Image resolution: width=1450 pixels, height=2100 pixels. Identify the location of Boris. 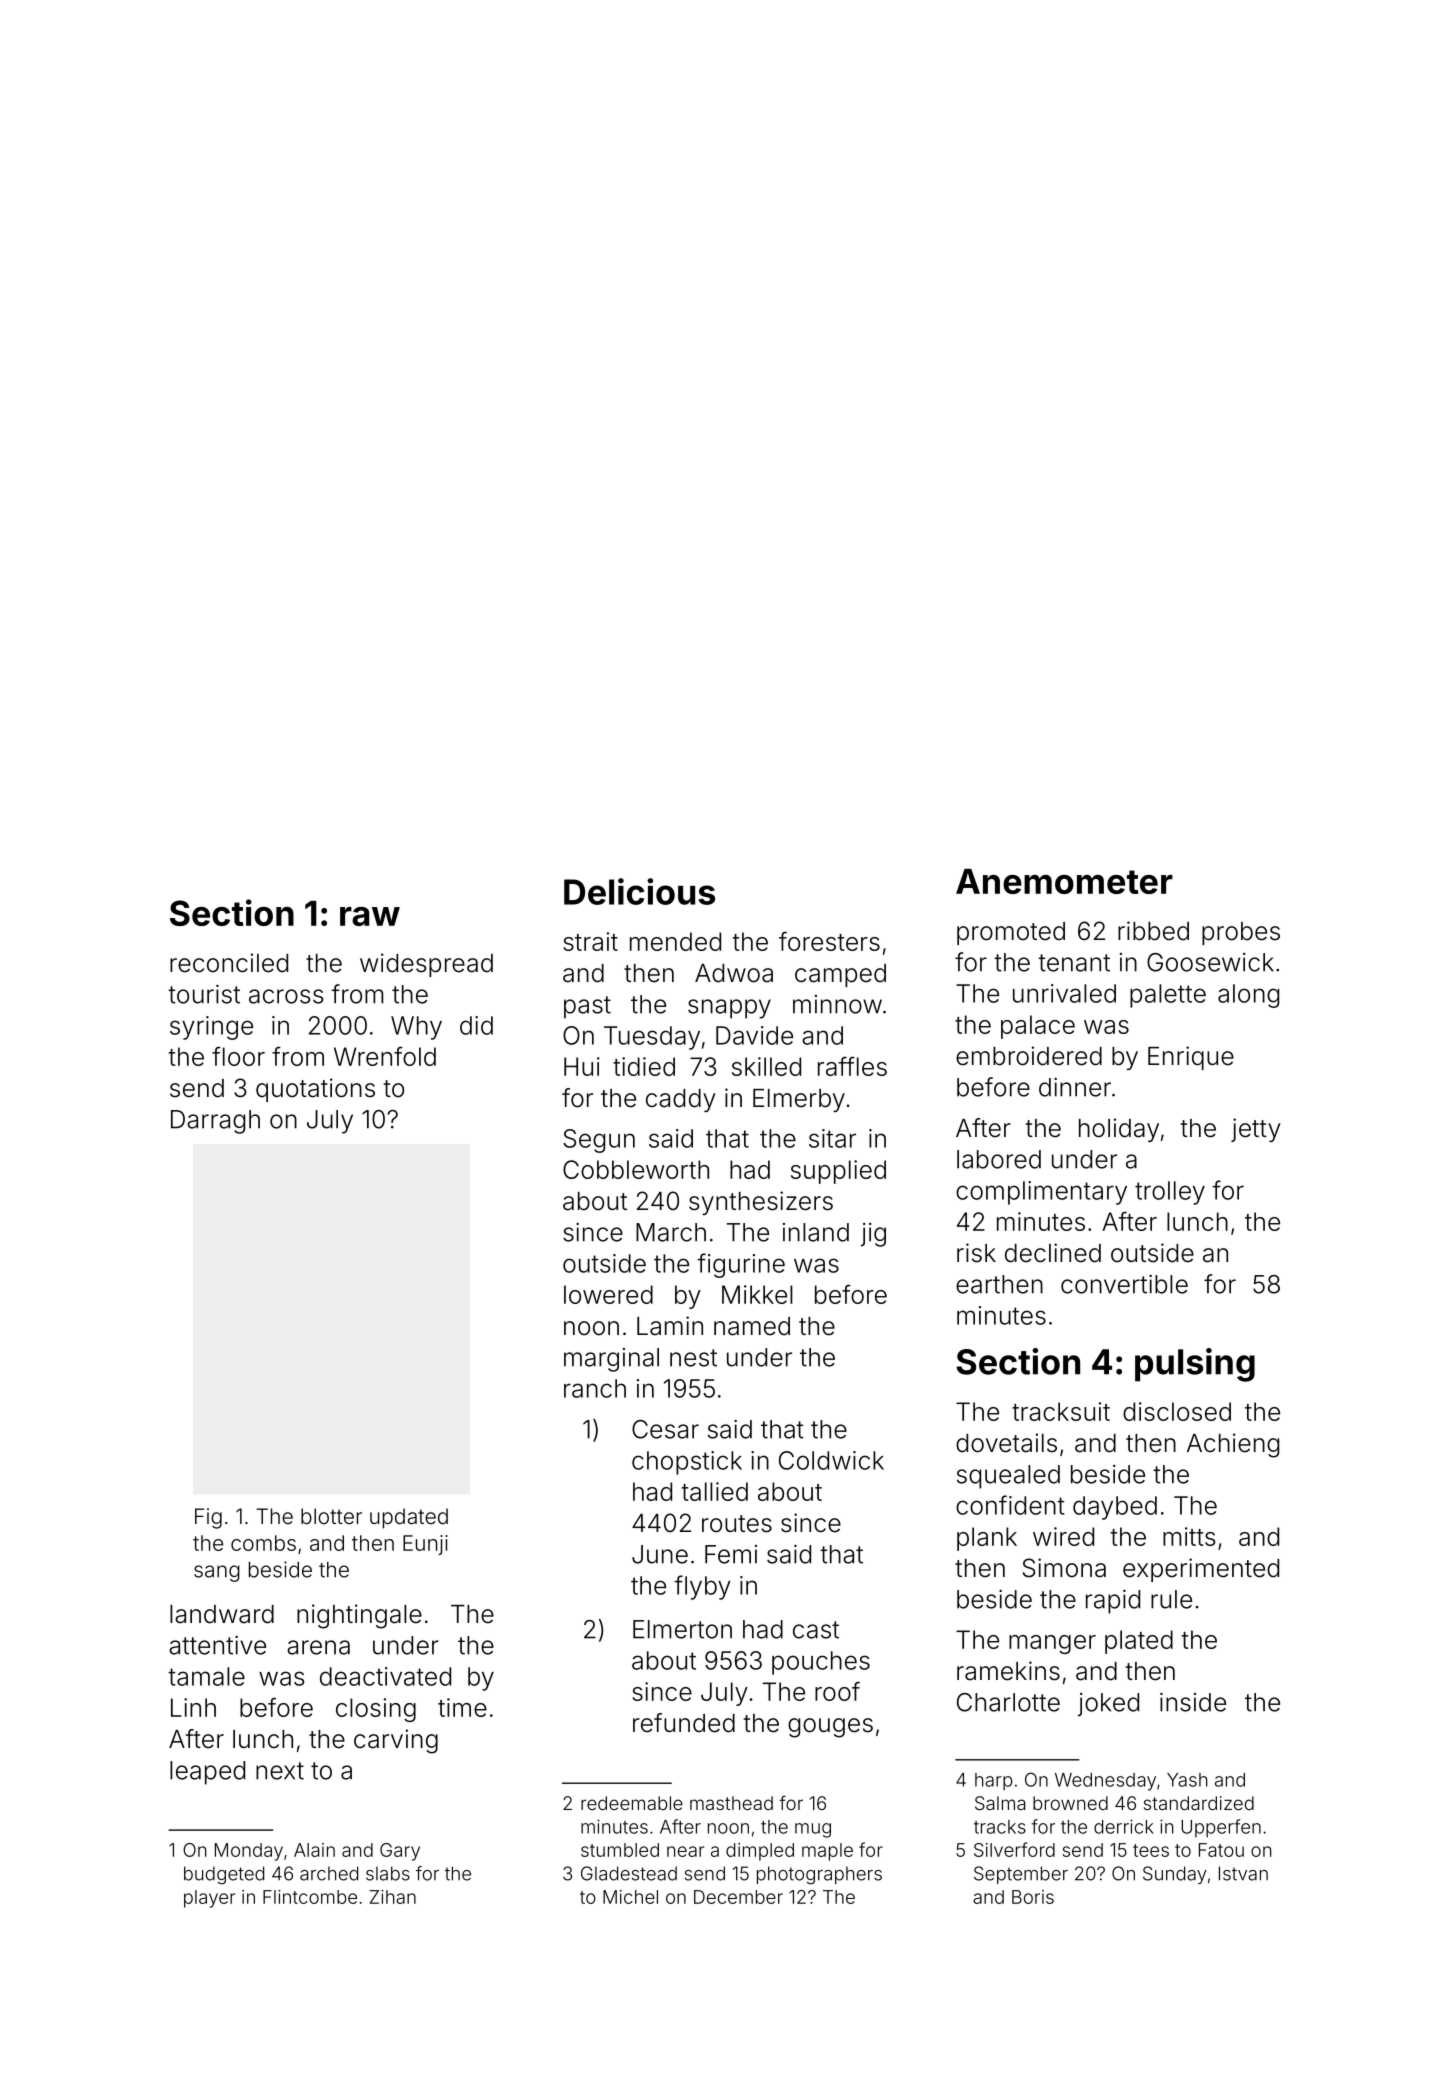
(1033, 1897).
